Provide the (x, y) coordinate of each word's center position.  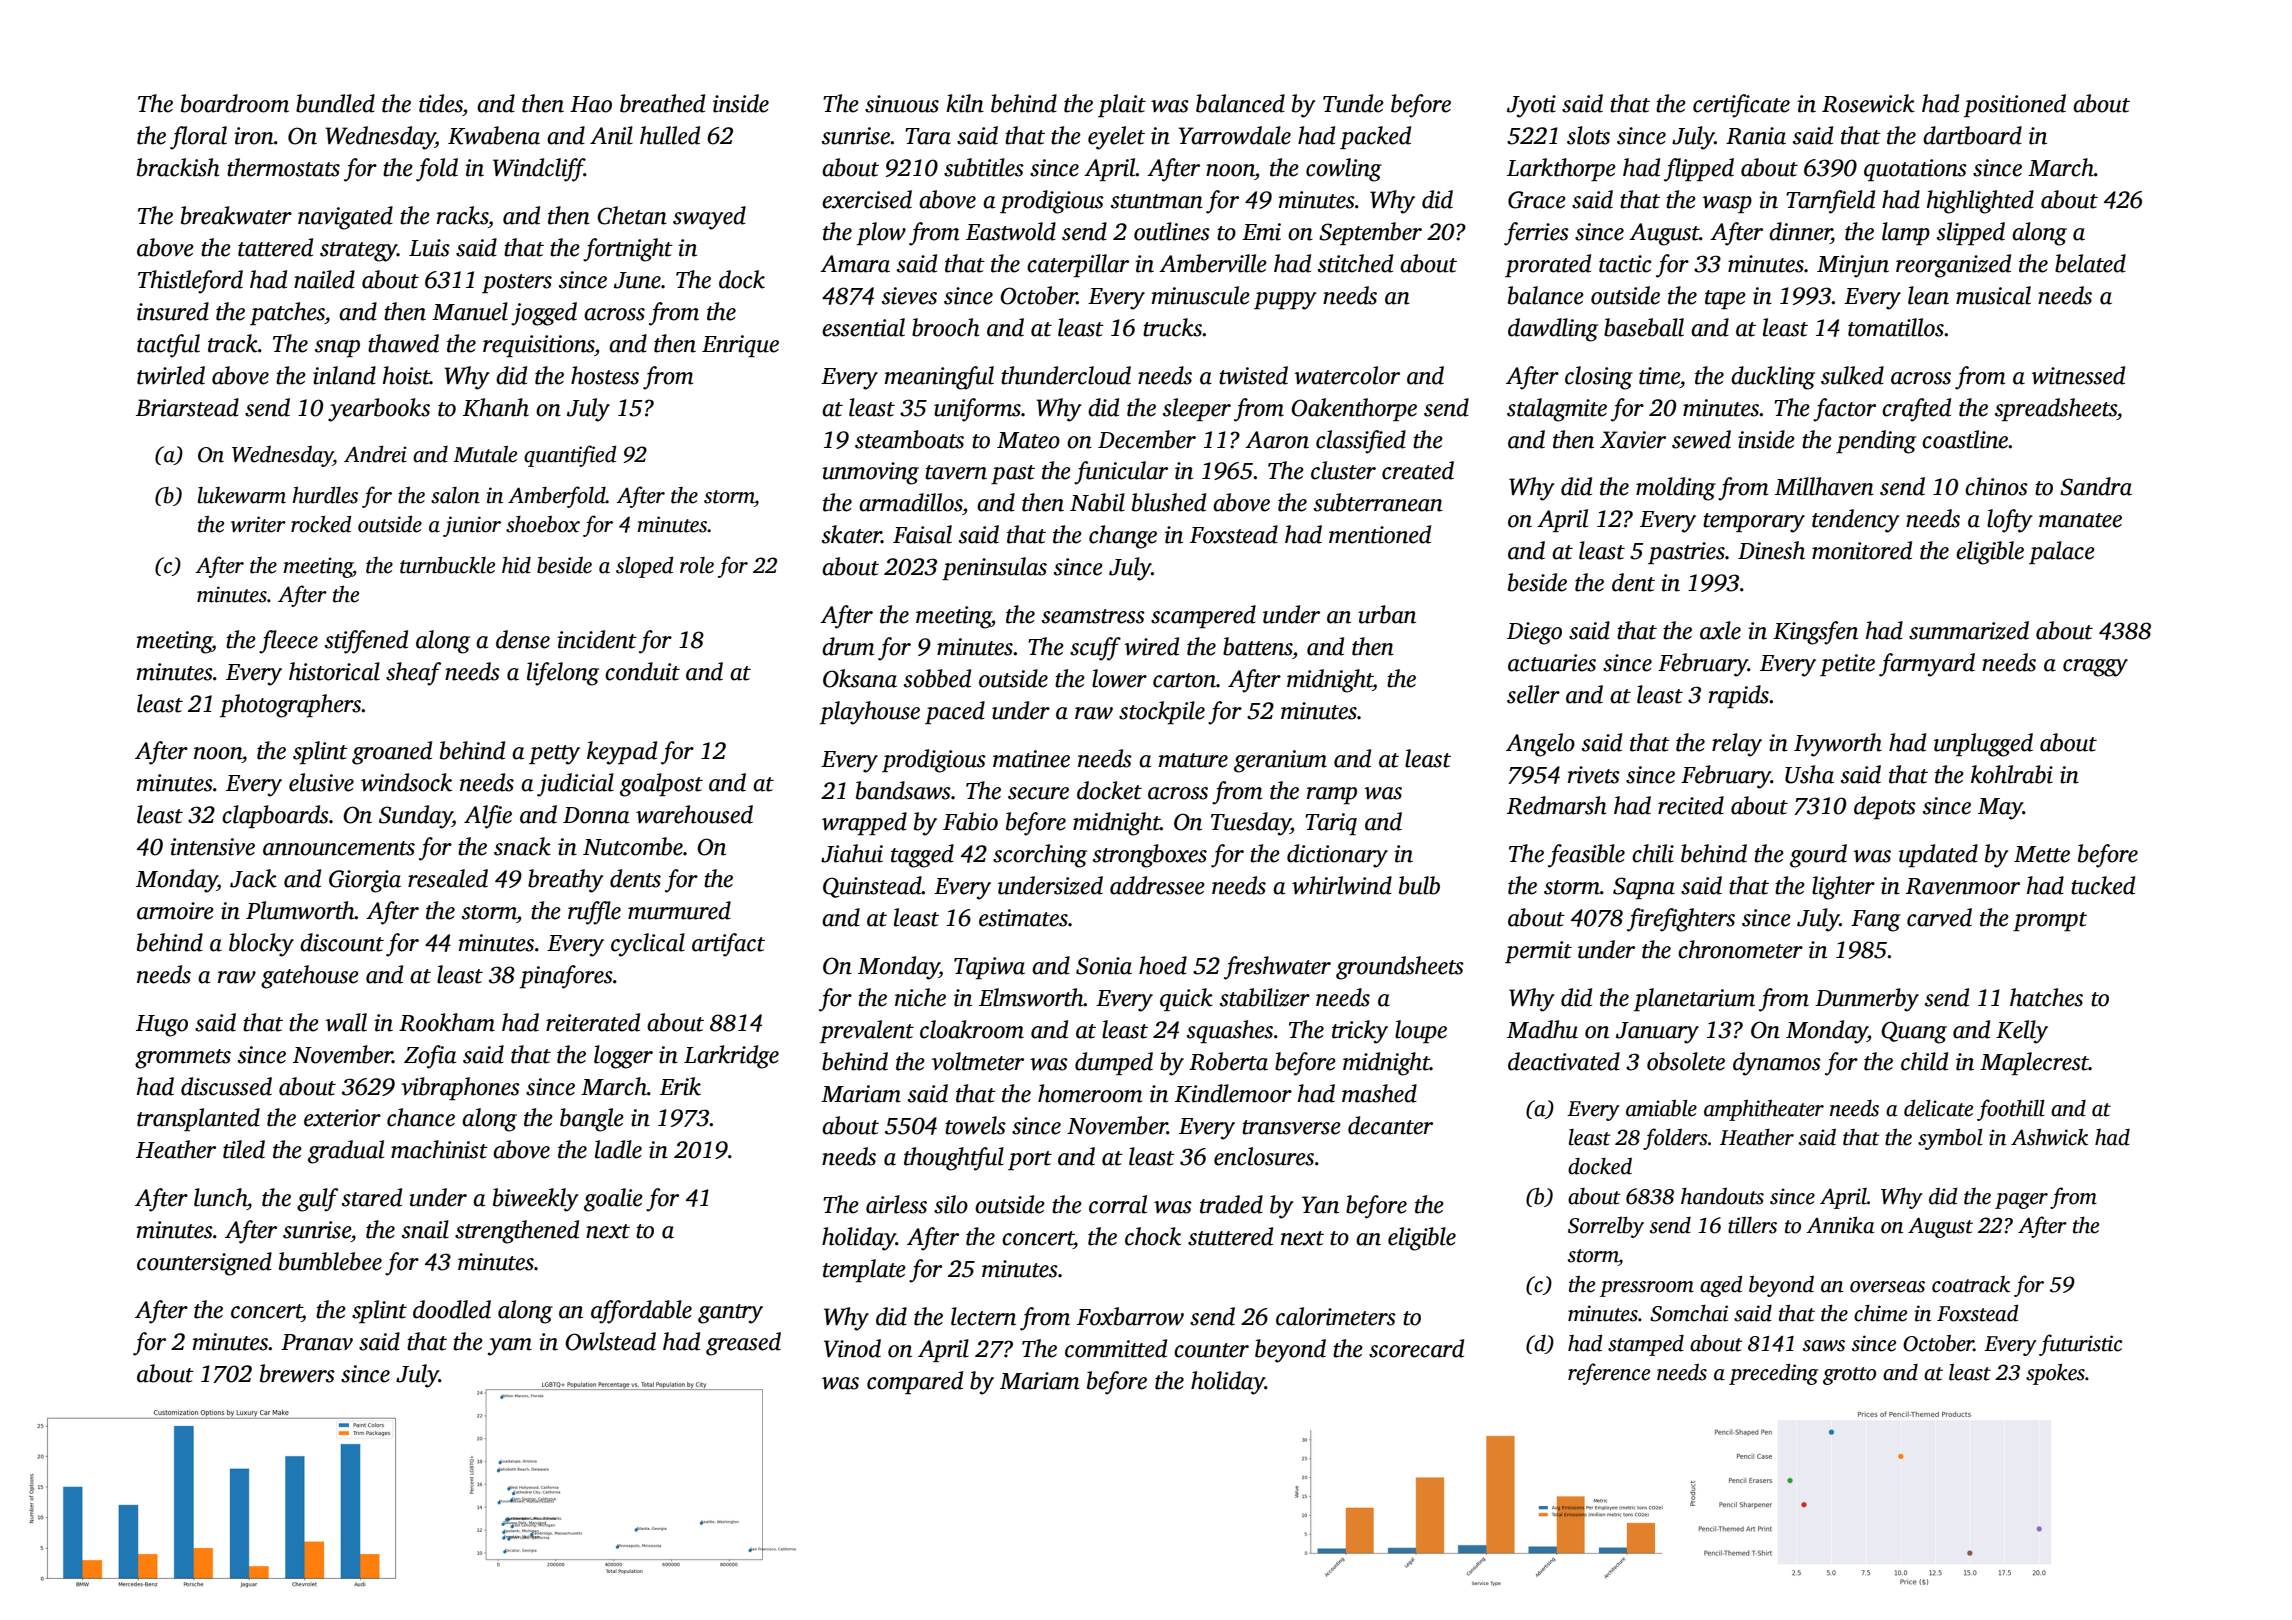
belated (2090, 263)
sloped (644, 567)
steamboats (909, 439)
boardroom (235, 103)
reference (1609, 1374)
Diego (1534, 633)
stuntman (1157, 201)
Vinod (852, 1348)
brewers (297, 1373)
